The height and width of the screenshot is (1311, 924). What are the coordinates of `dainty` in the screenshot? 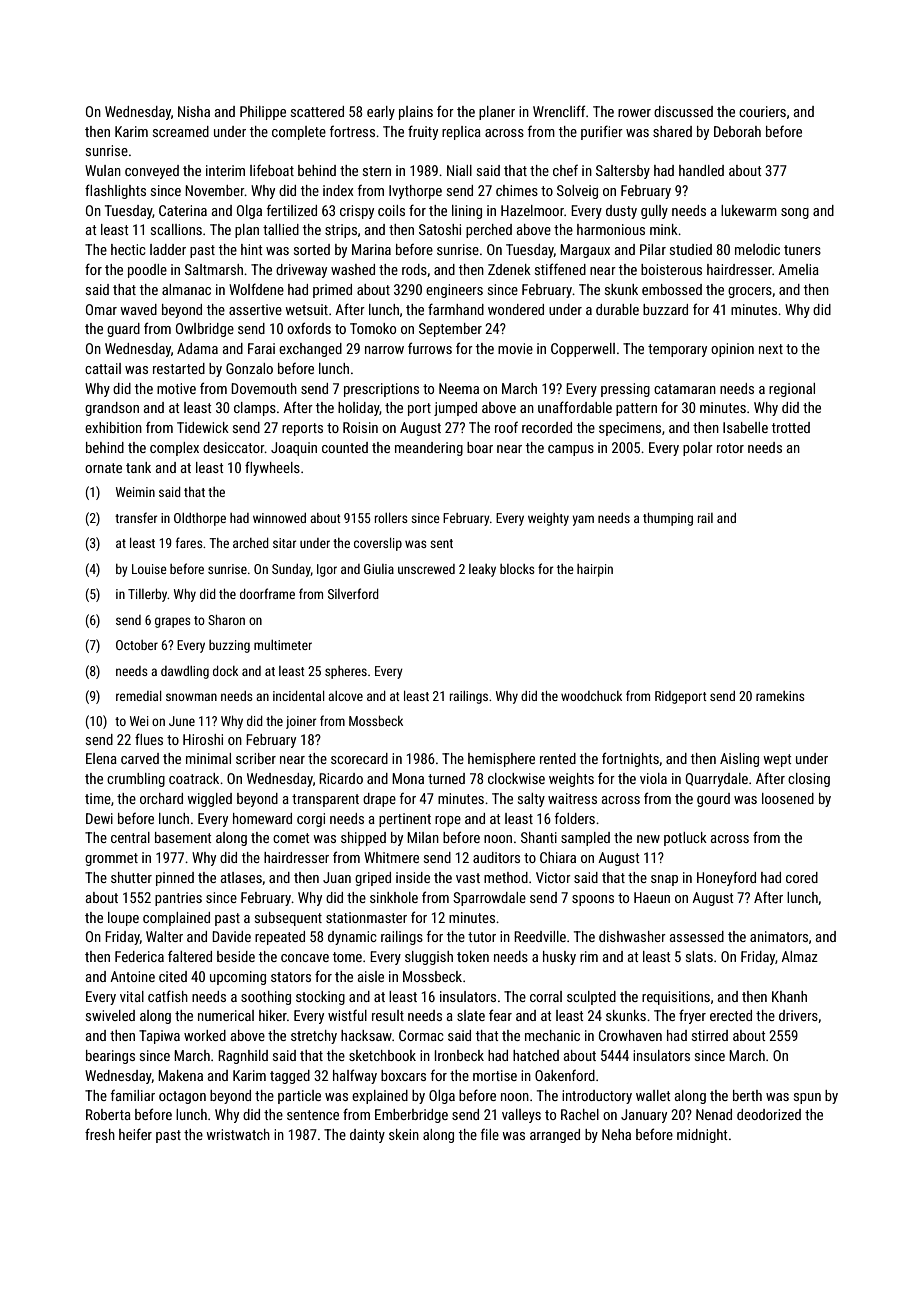 It's located at (367, 1136).
